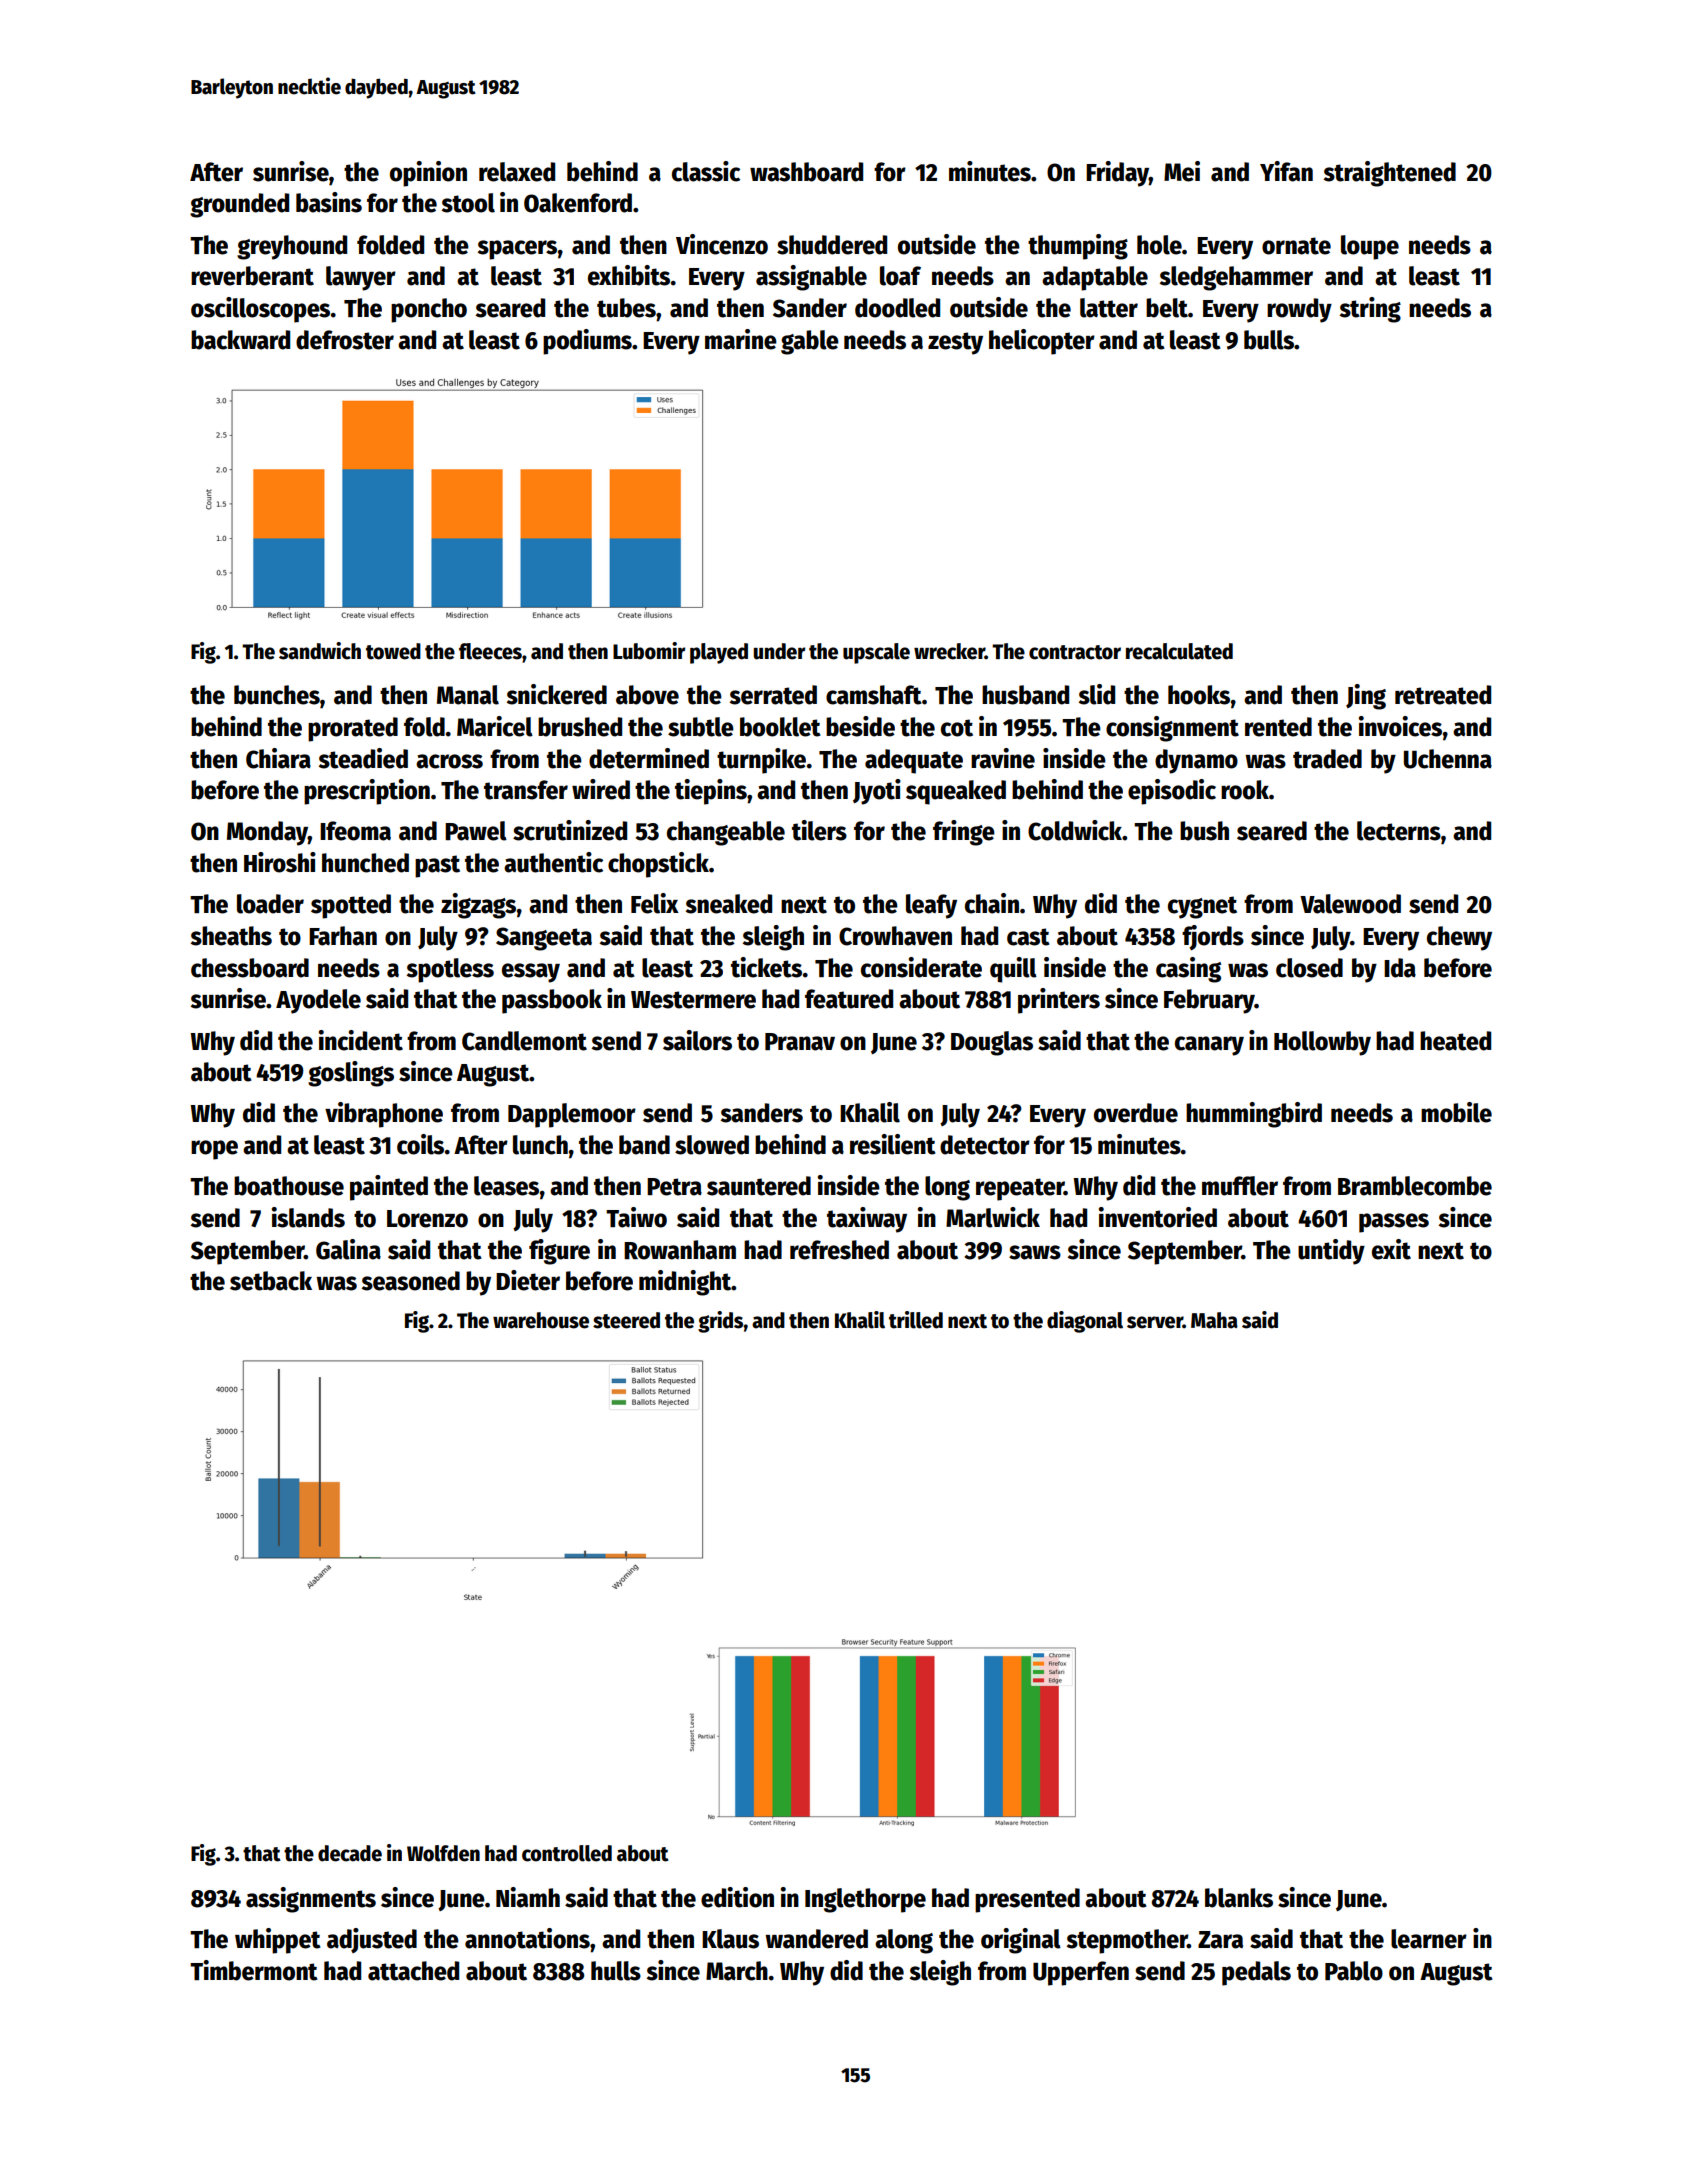 This screenshot has height=2178, width=1683. I want to click on Jyoti, so click(877, 792).
